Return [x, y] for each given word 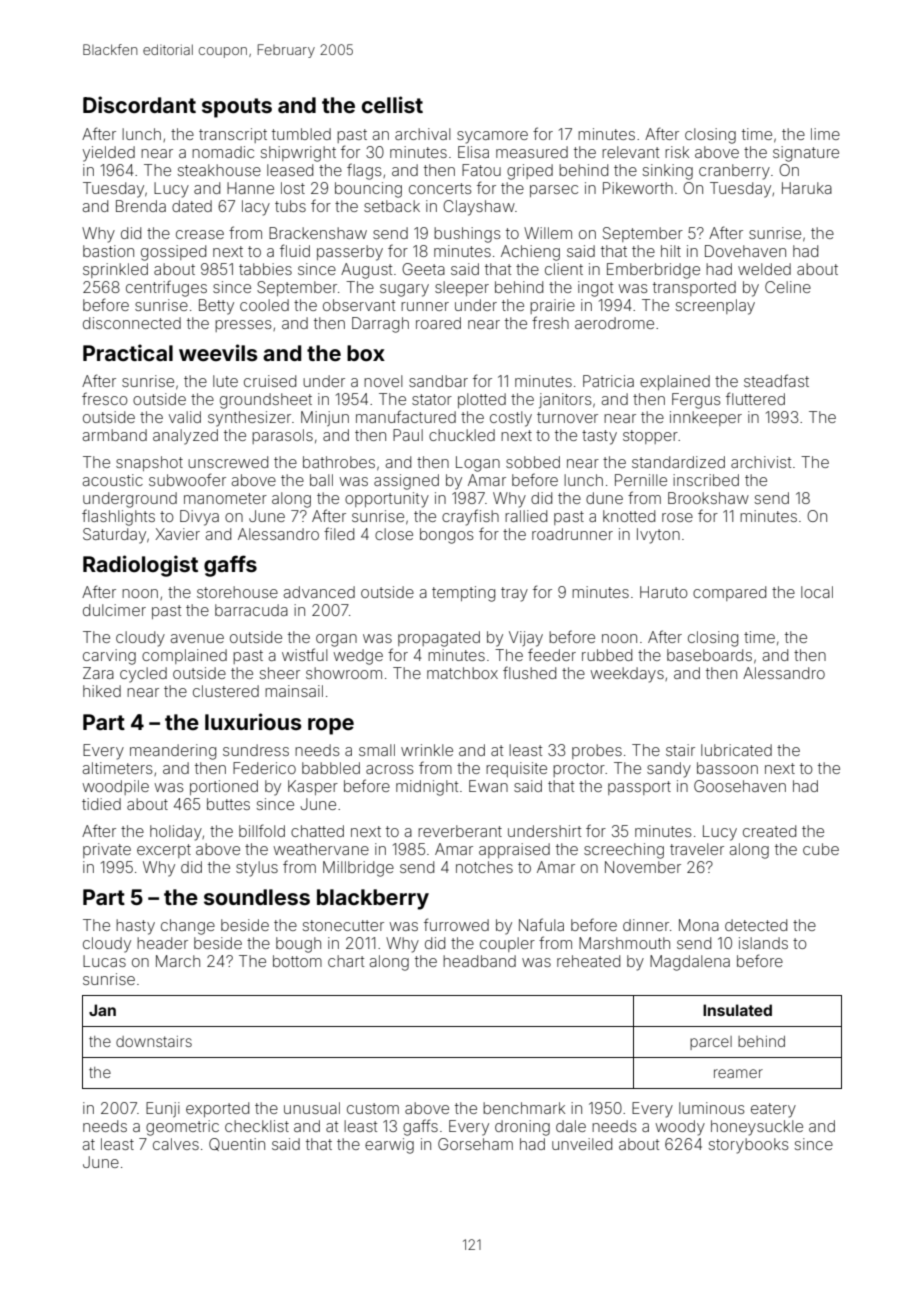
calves [176, 1144]
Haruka [807, 188]
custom [373, 1108]
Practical [128, 352]
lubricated [736, 750]
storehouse [237, 592]
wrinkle [427, 750]
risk [677, 152]
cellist [392, 104]
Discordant [139, 104]
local [817, 592]
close [394, 534]
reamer [738, 1073]
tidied [101, 804]
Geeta [423, 269]
